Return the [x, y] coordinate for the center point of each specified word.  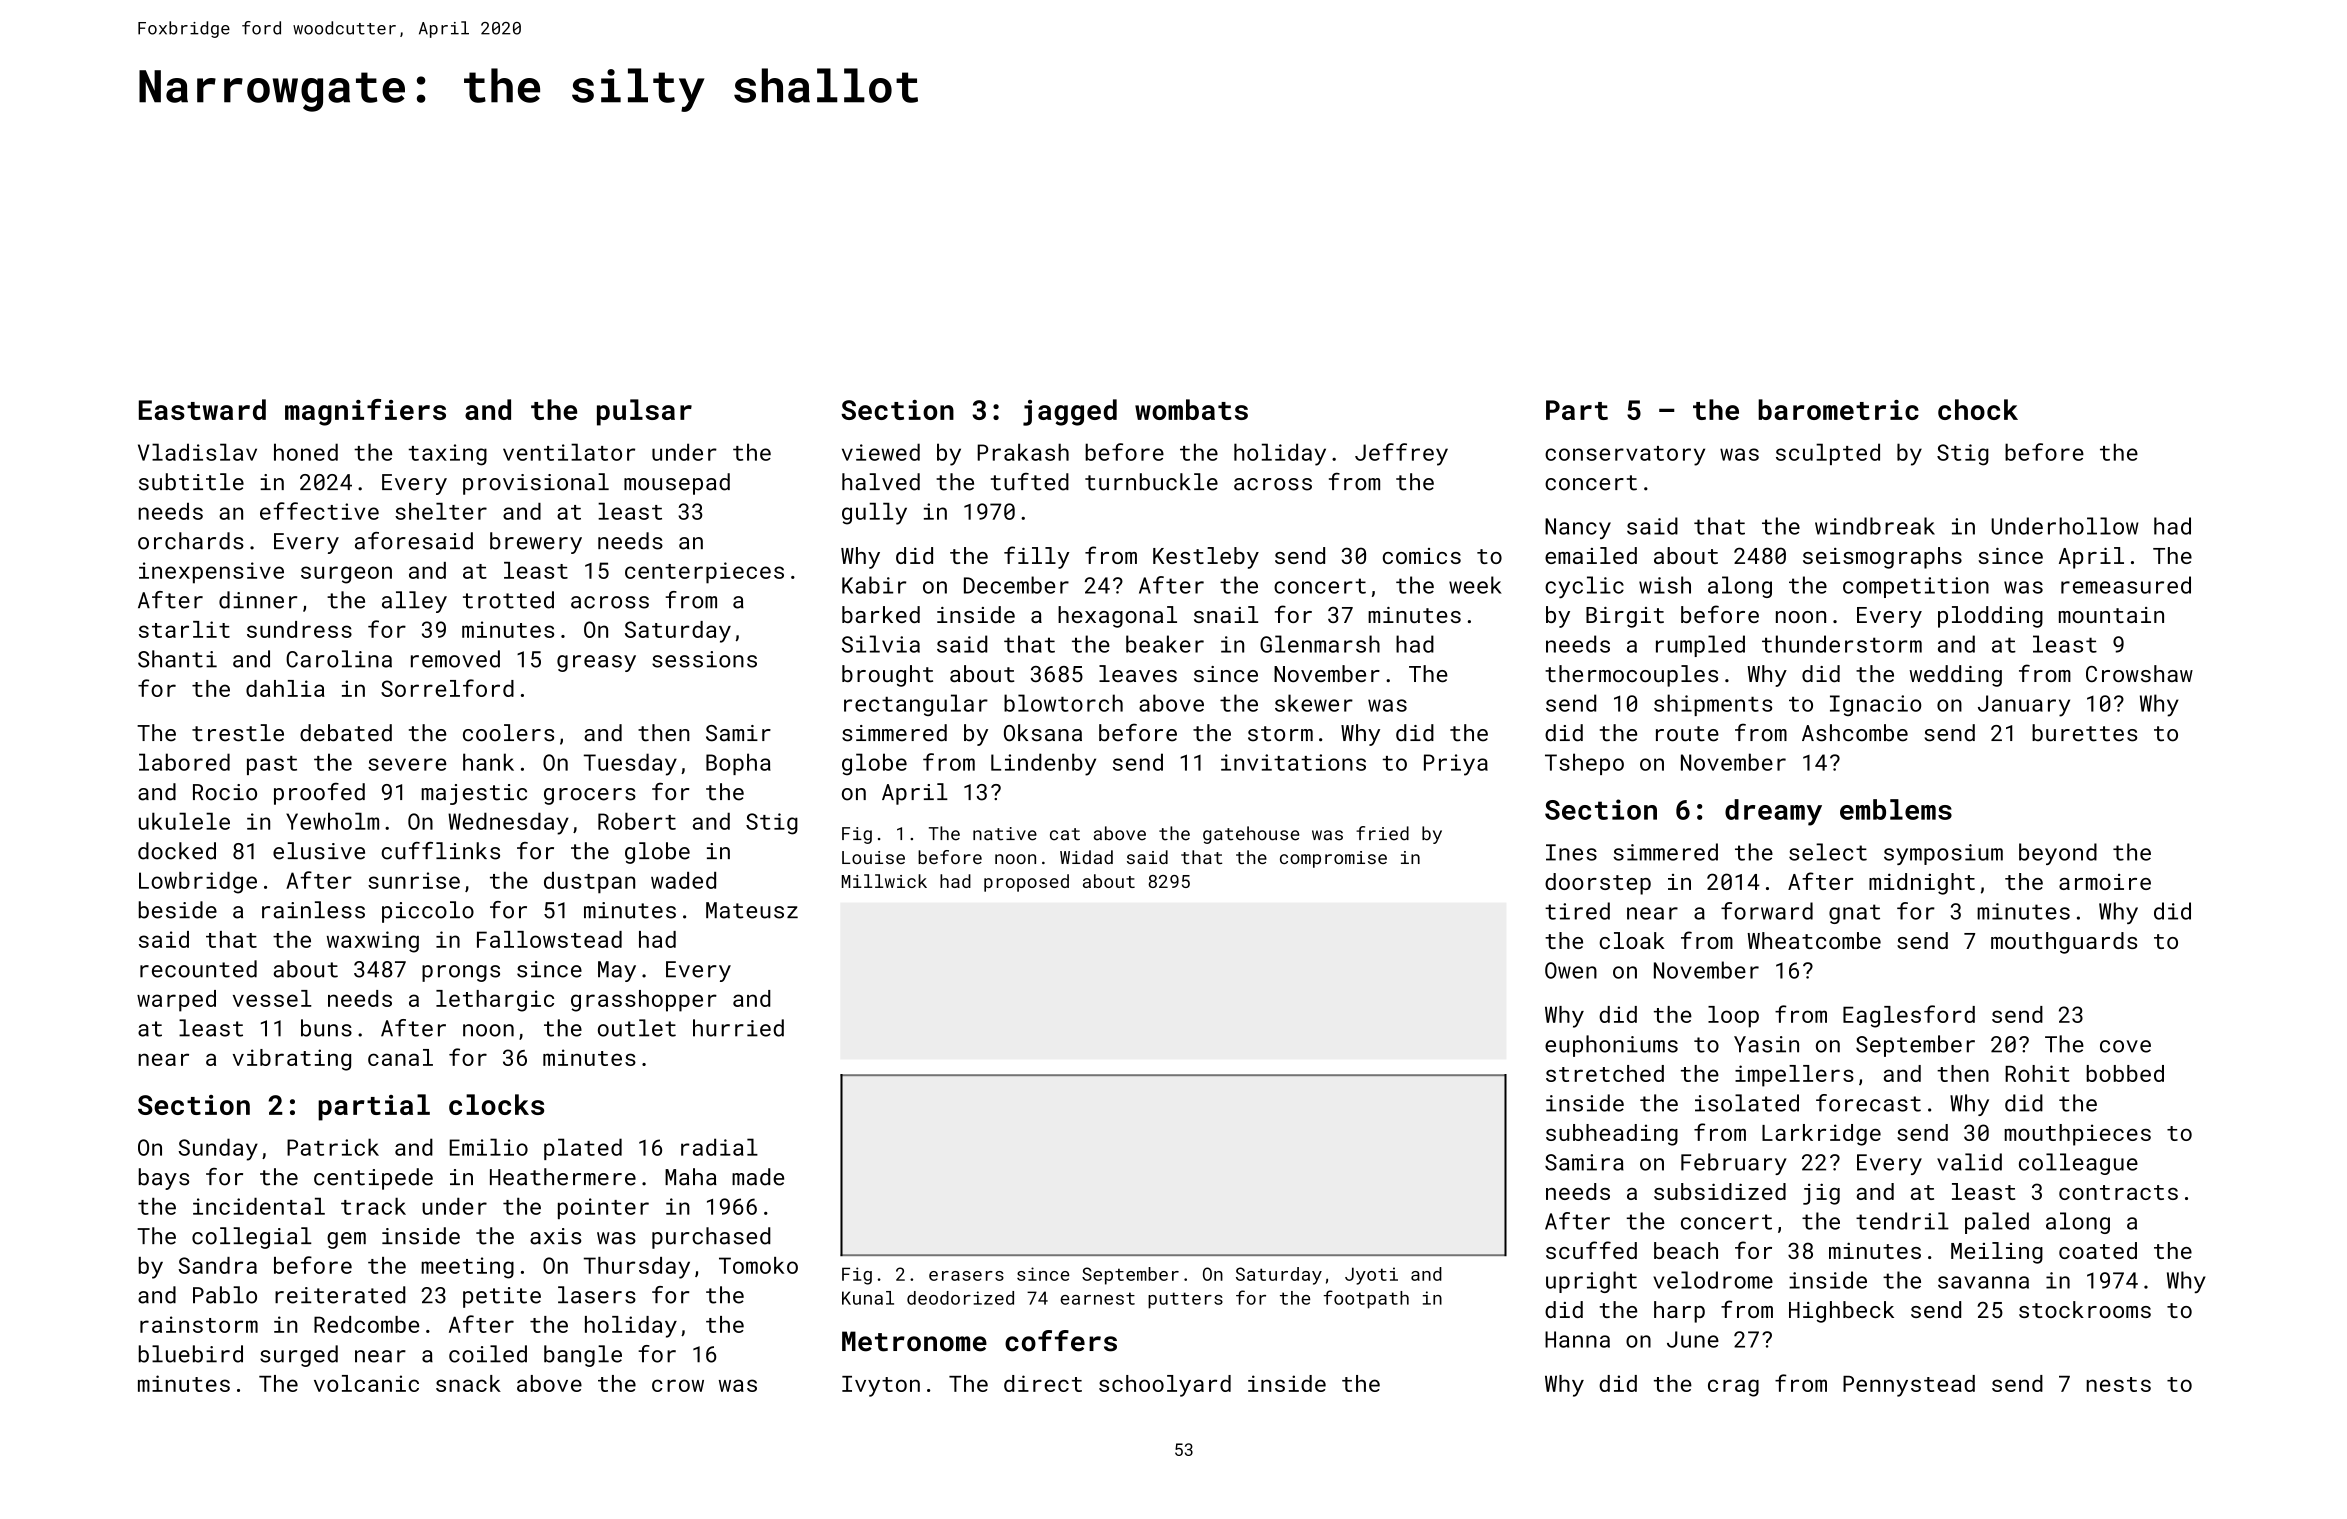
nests [2118, 1384]
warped [176, 1001]
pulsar [644, 412]
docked [177, 851]
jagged [1070, 412]
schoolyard [1165, 1386]
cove [2125, 1046]
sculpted [1828, 454]
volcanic [366, 1383]
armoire [2105, 882]
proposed [1026, 883]
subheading [1612, 1135]
